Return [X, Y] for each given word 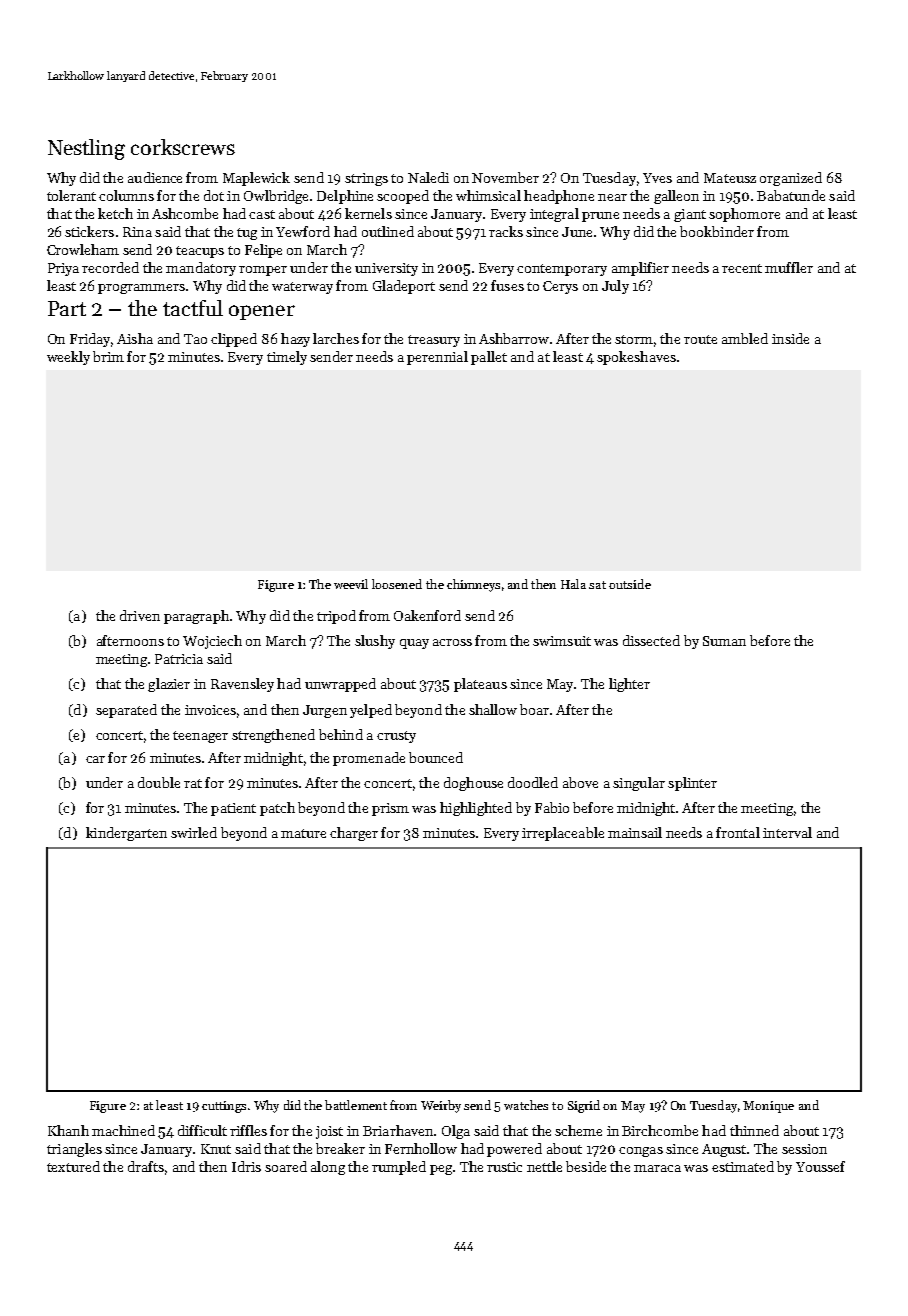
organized [791, 179]
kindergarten [126, 834]
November [505, 177]
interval [787, 832]
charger [354, 834]
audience [155, 177]
